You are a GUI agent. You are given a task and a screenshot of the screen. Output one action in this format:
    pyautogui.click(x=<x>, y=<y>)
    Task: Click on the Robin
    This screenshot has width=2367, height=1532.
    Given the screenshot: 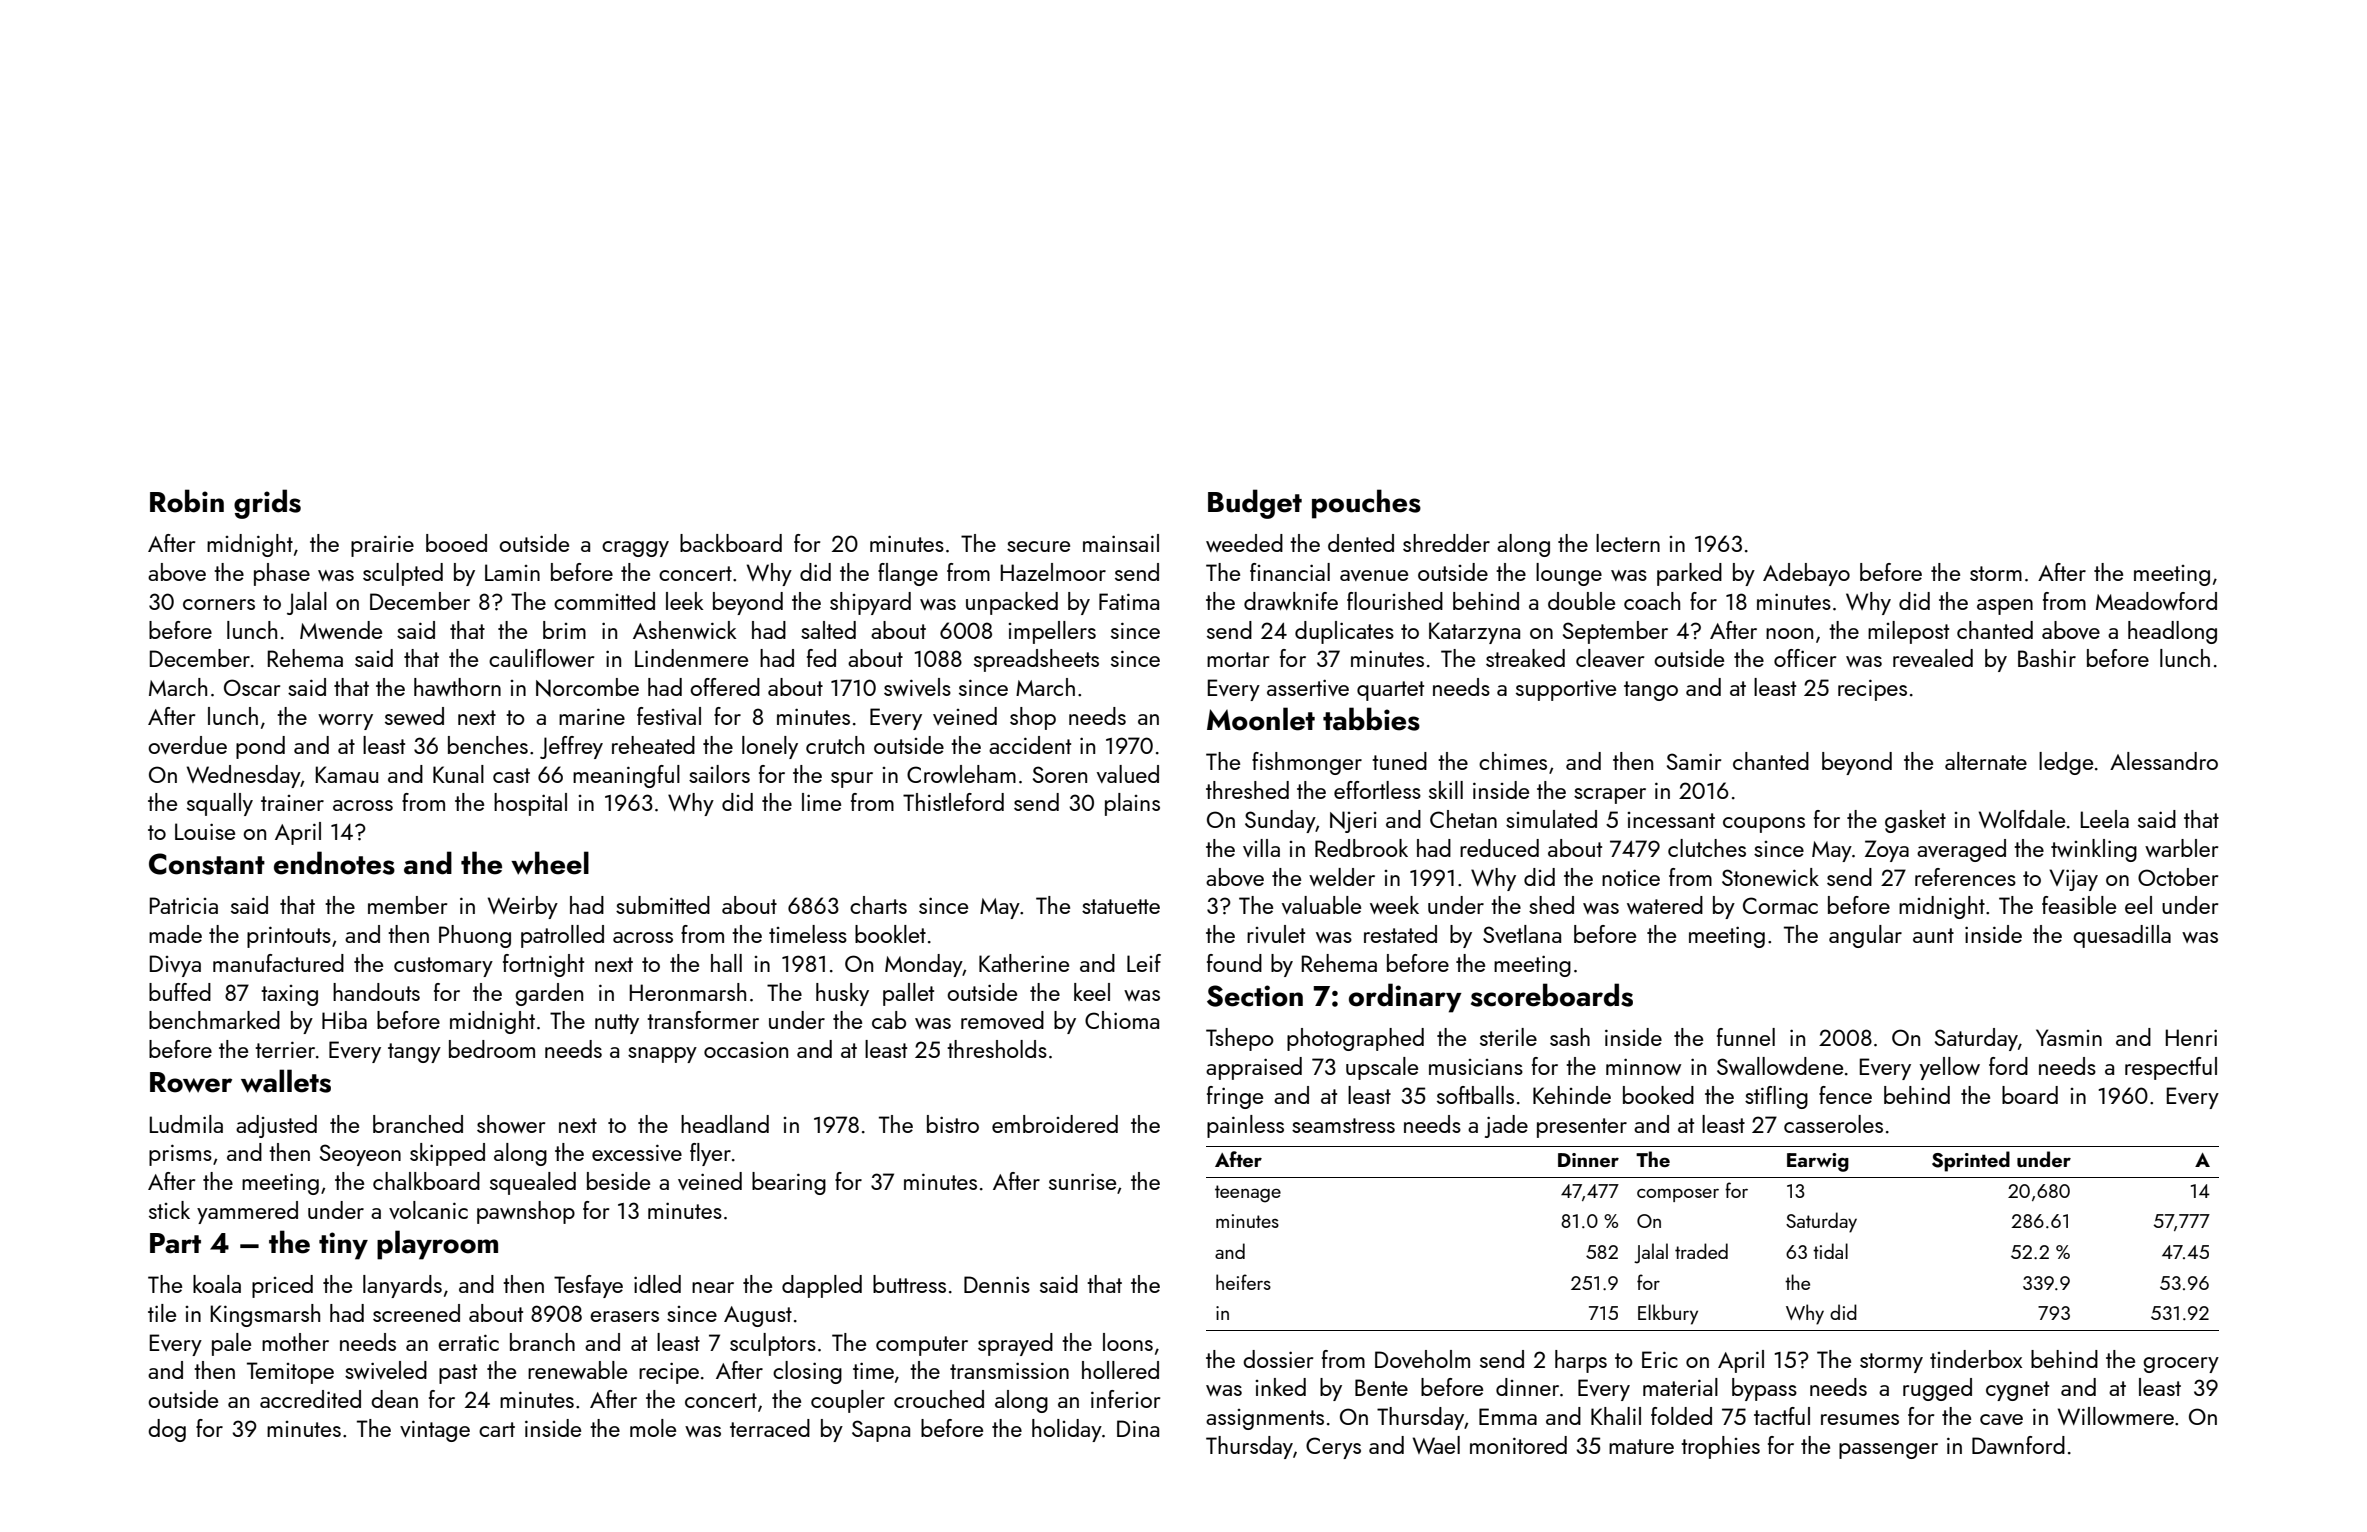 What is the action you would take?
    pyautogui.click(x=187, y=501)
